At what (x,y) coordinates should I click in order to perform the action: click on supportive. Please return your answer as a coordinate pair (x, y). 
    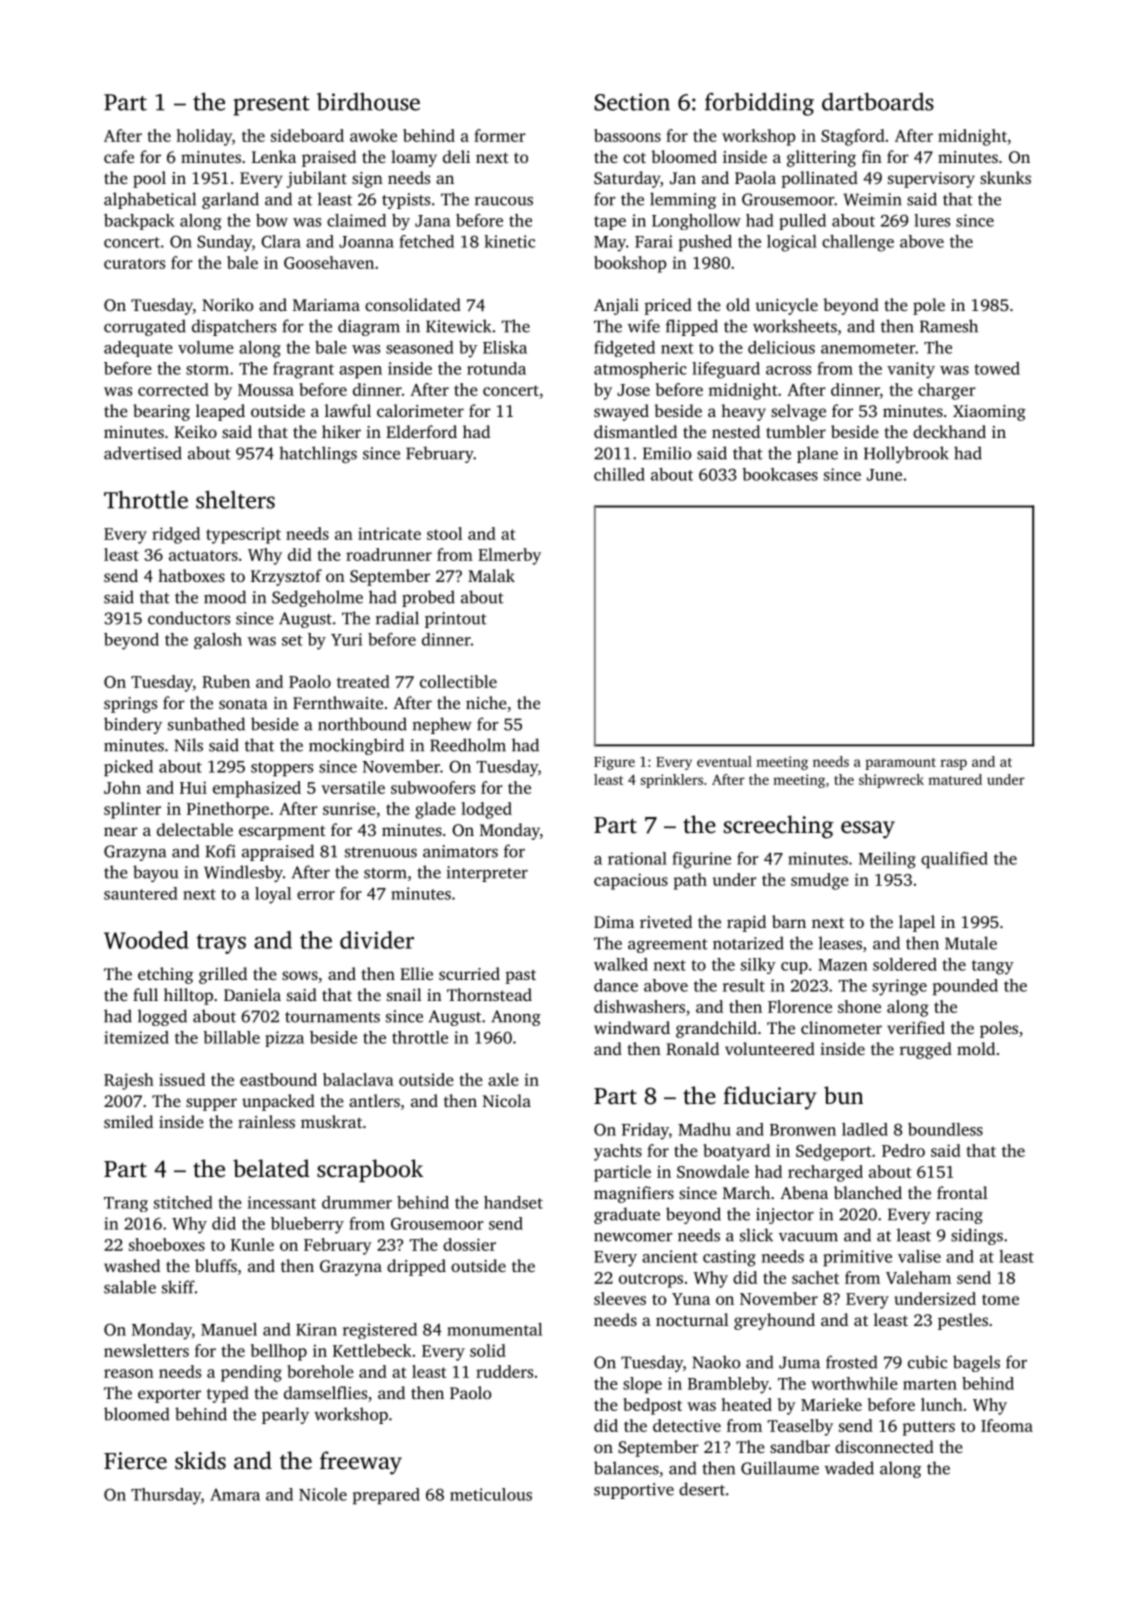
    Looking at the image, I should click on (634, 1491).
